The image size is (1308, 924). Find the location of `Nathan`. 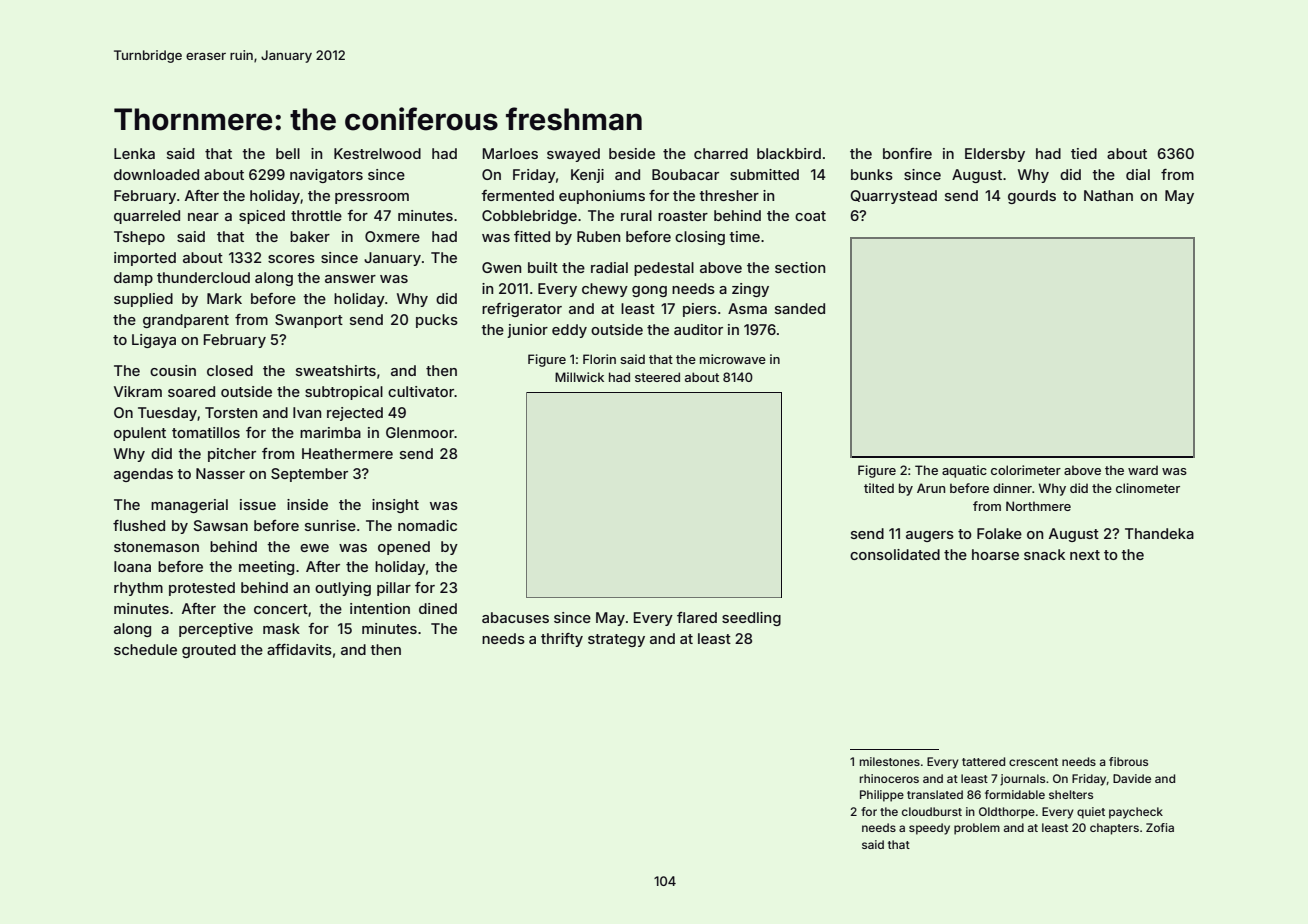

Nathan is located at coordinates (1108, 195).
